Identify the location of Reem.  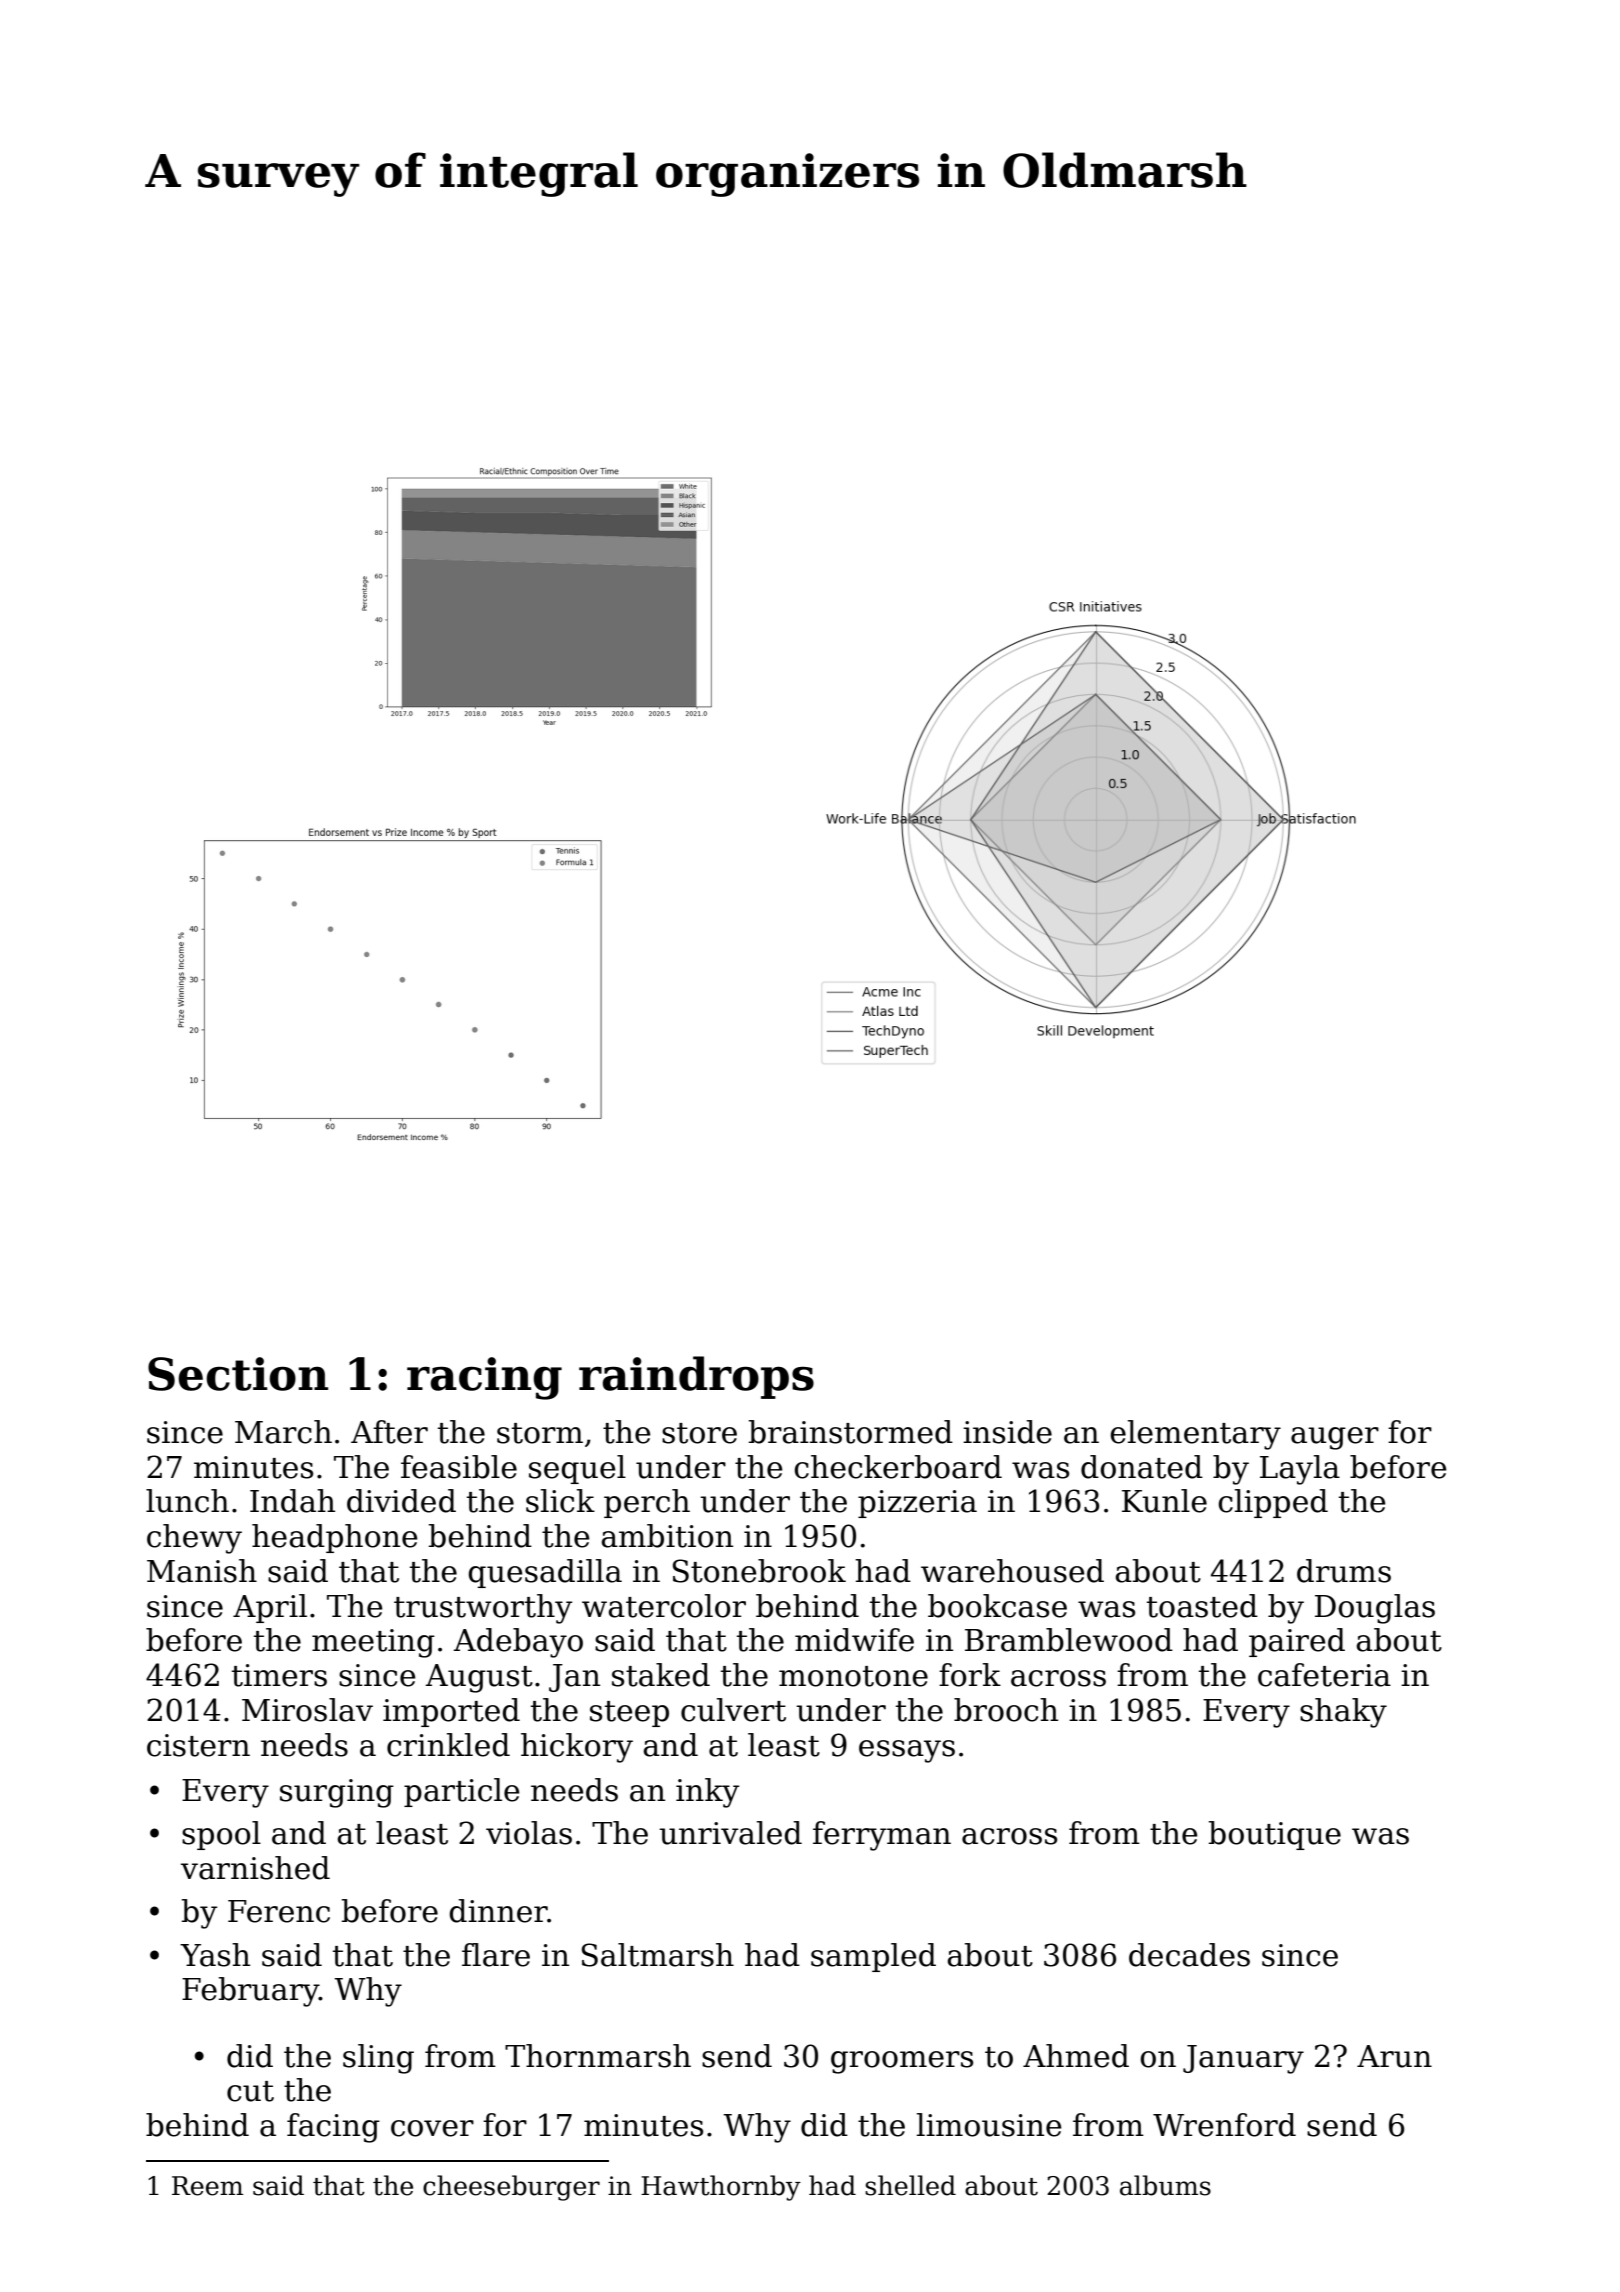
(207, 2186).
